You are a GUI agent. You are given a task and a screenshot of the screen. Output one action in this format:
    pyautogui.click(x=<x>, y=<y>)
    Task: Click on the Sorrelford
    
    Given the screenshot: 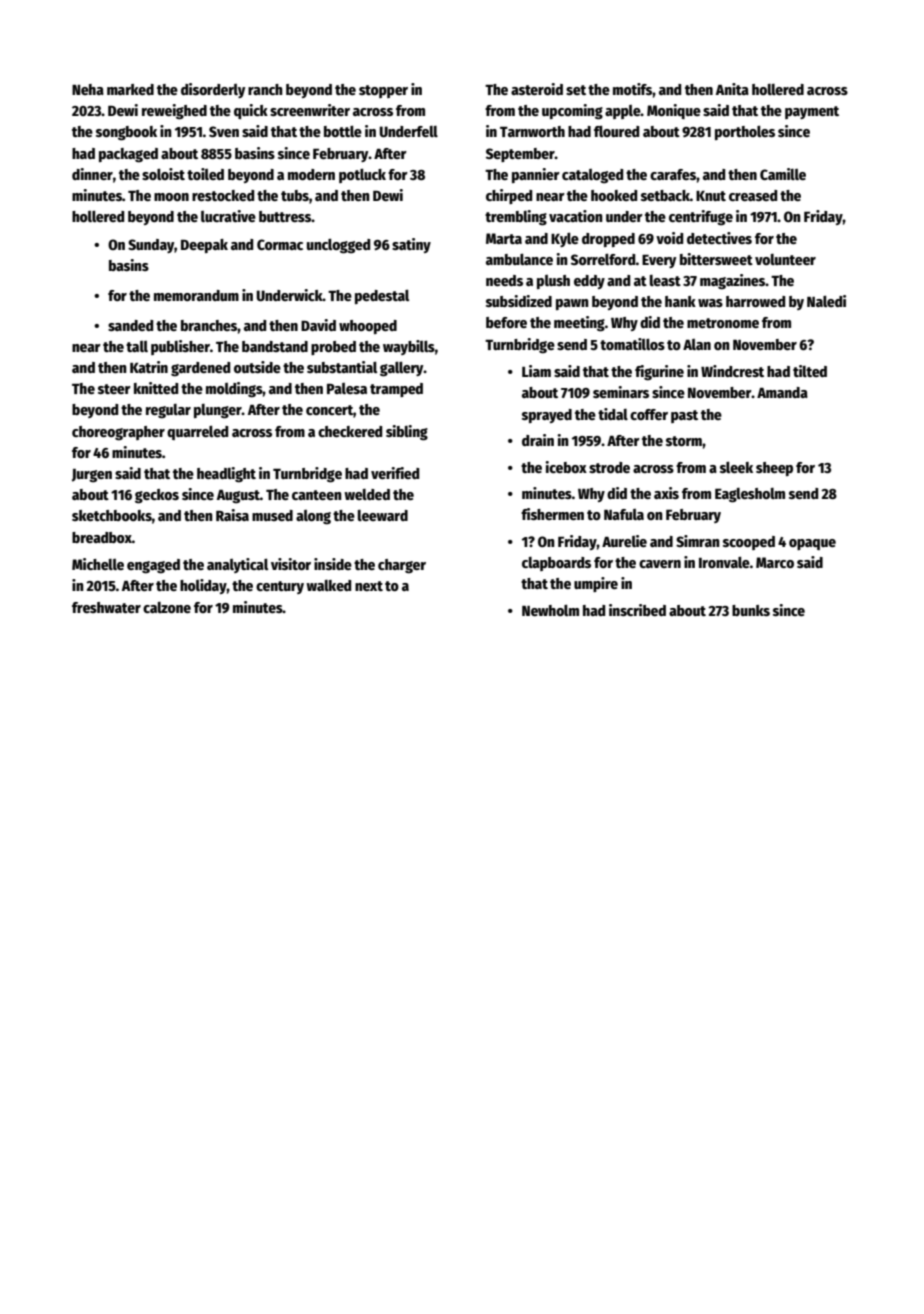 What is the action you would take?
    pyautogui.click(x=603, y=259)
